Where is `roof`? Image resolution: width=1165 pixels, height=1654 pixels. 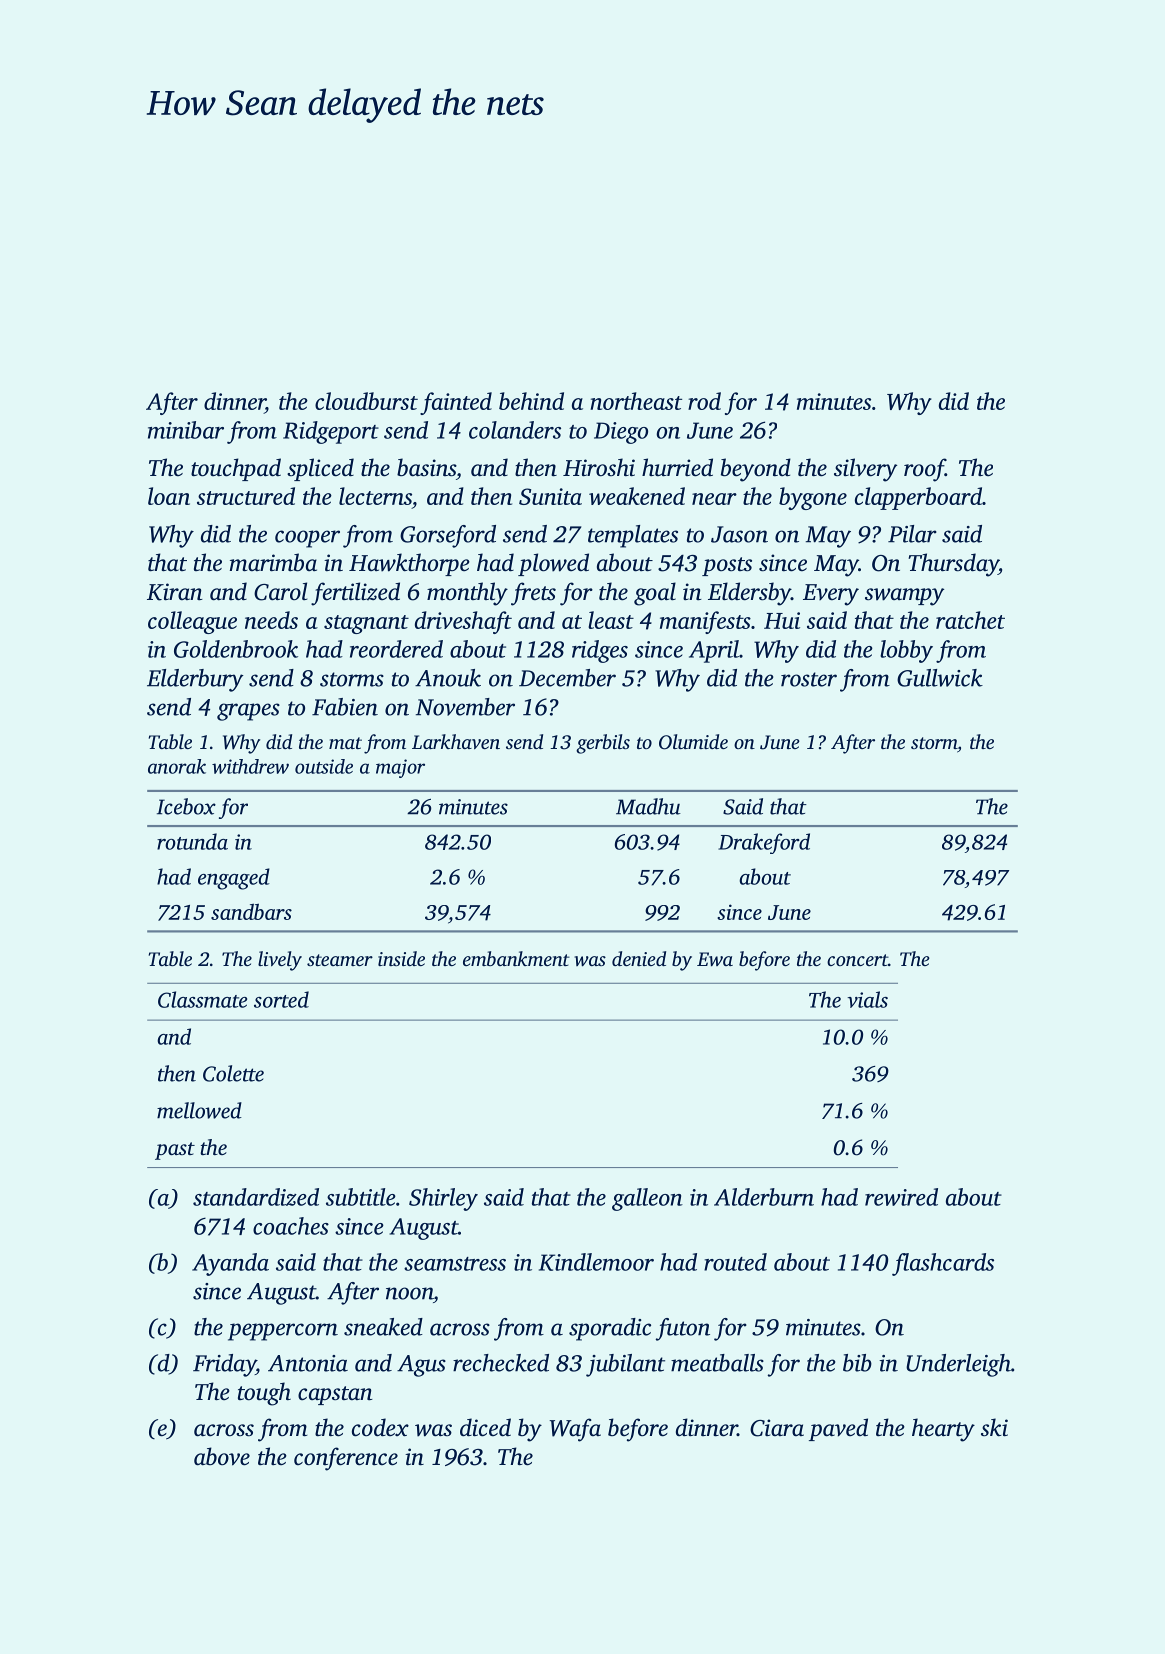 roof is located at coordinates (924, 470).
